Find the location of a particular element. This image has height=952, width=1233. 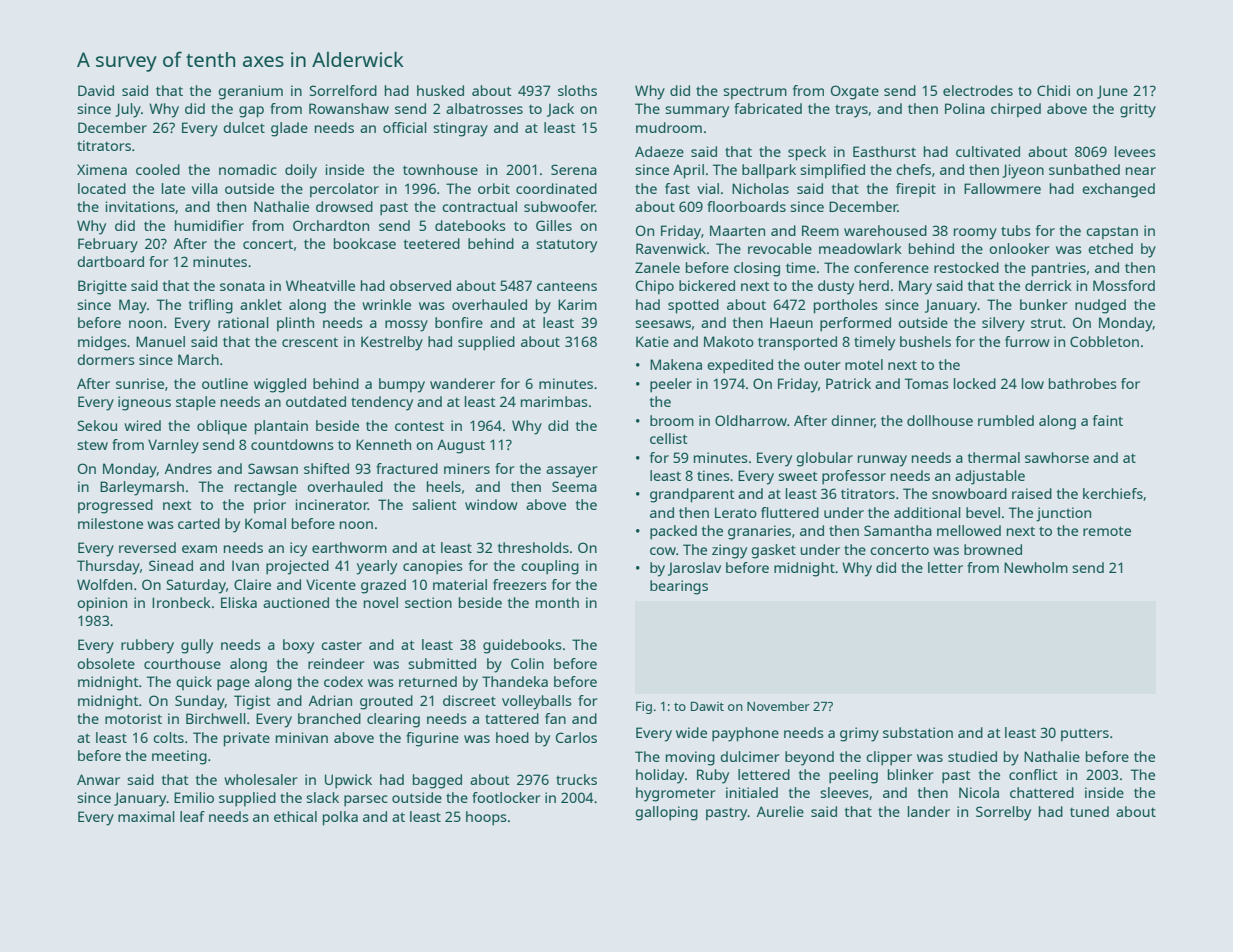

junction is located at coordinates (1063, 514).
